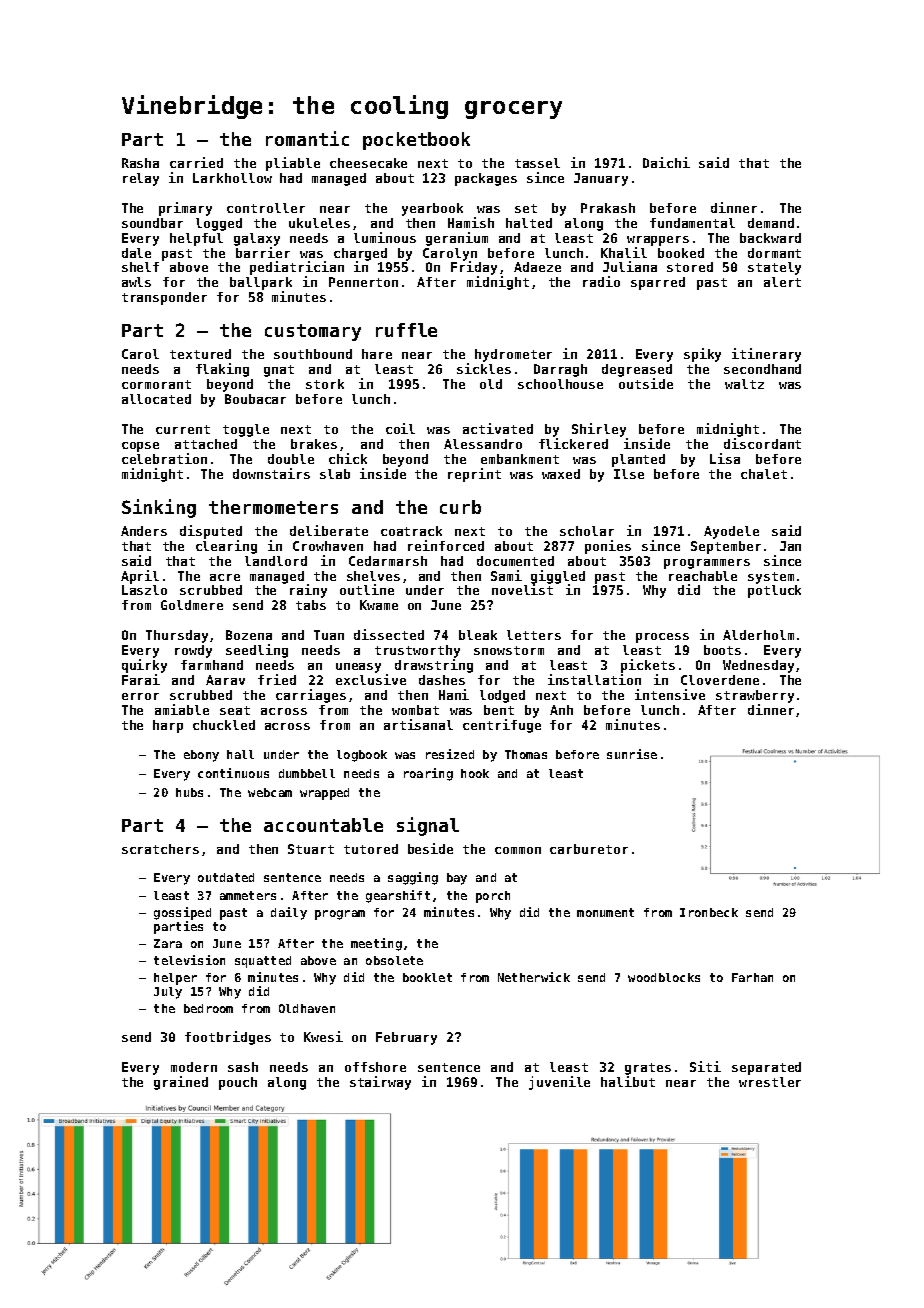 The height and width of the screenshot is (1308, 924). What do you see at coordinates (666, 162) in the screenshot?
I see `Daichi` at bounding box center [666, 162].
